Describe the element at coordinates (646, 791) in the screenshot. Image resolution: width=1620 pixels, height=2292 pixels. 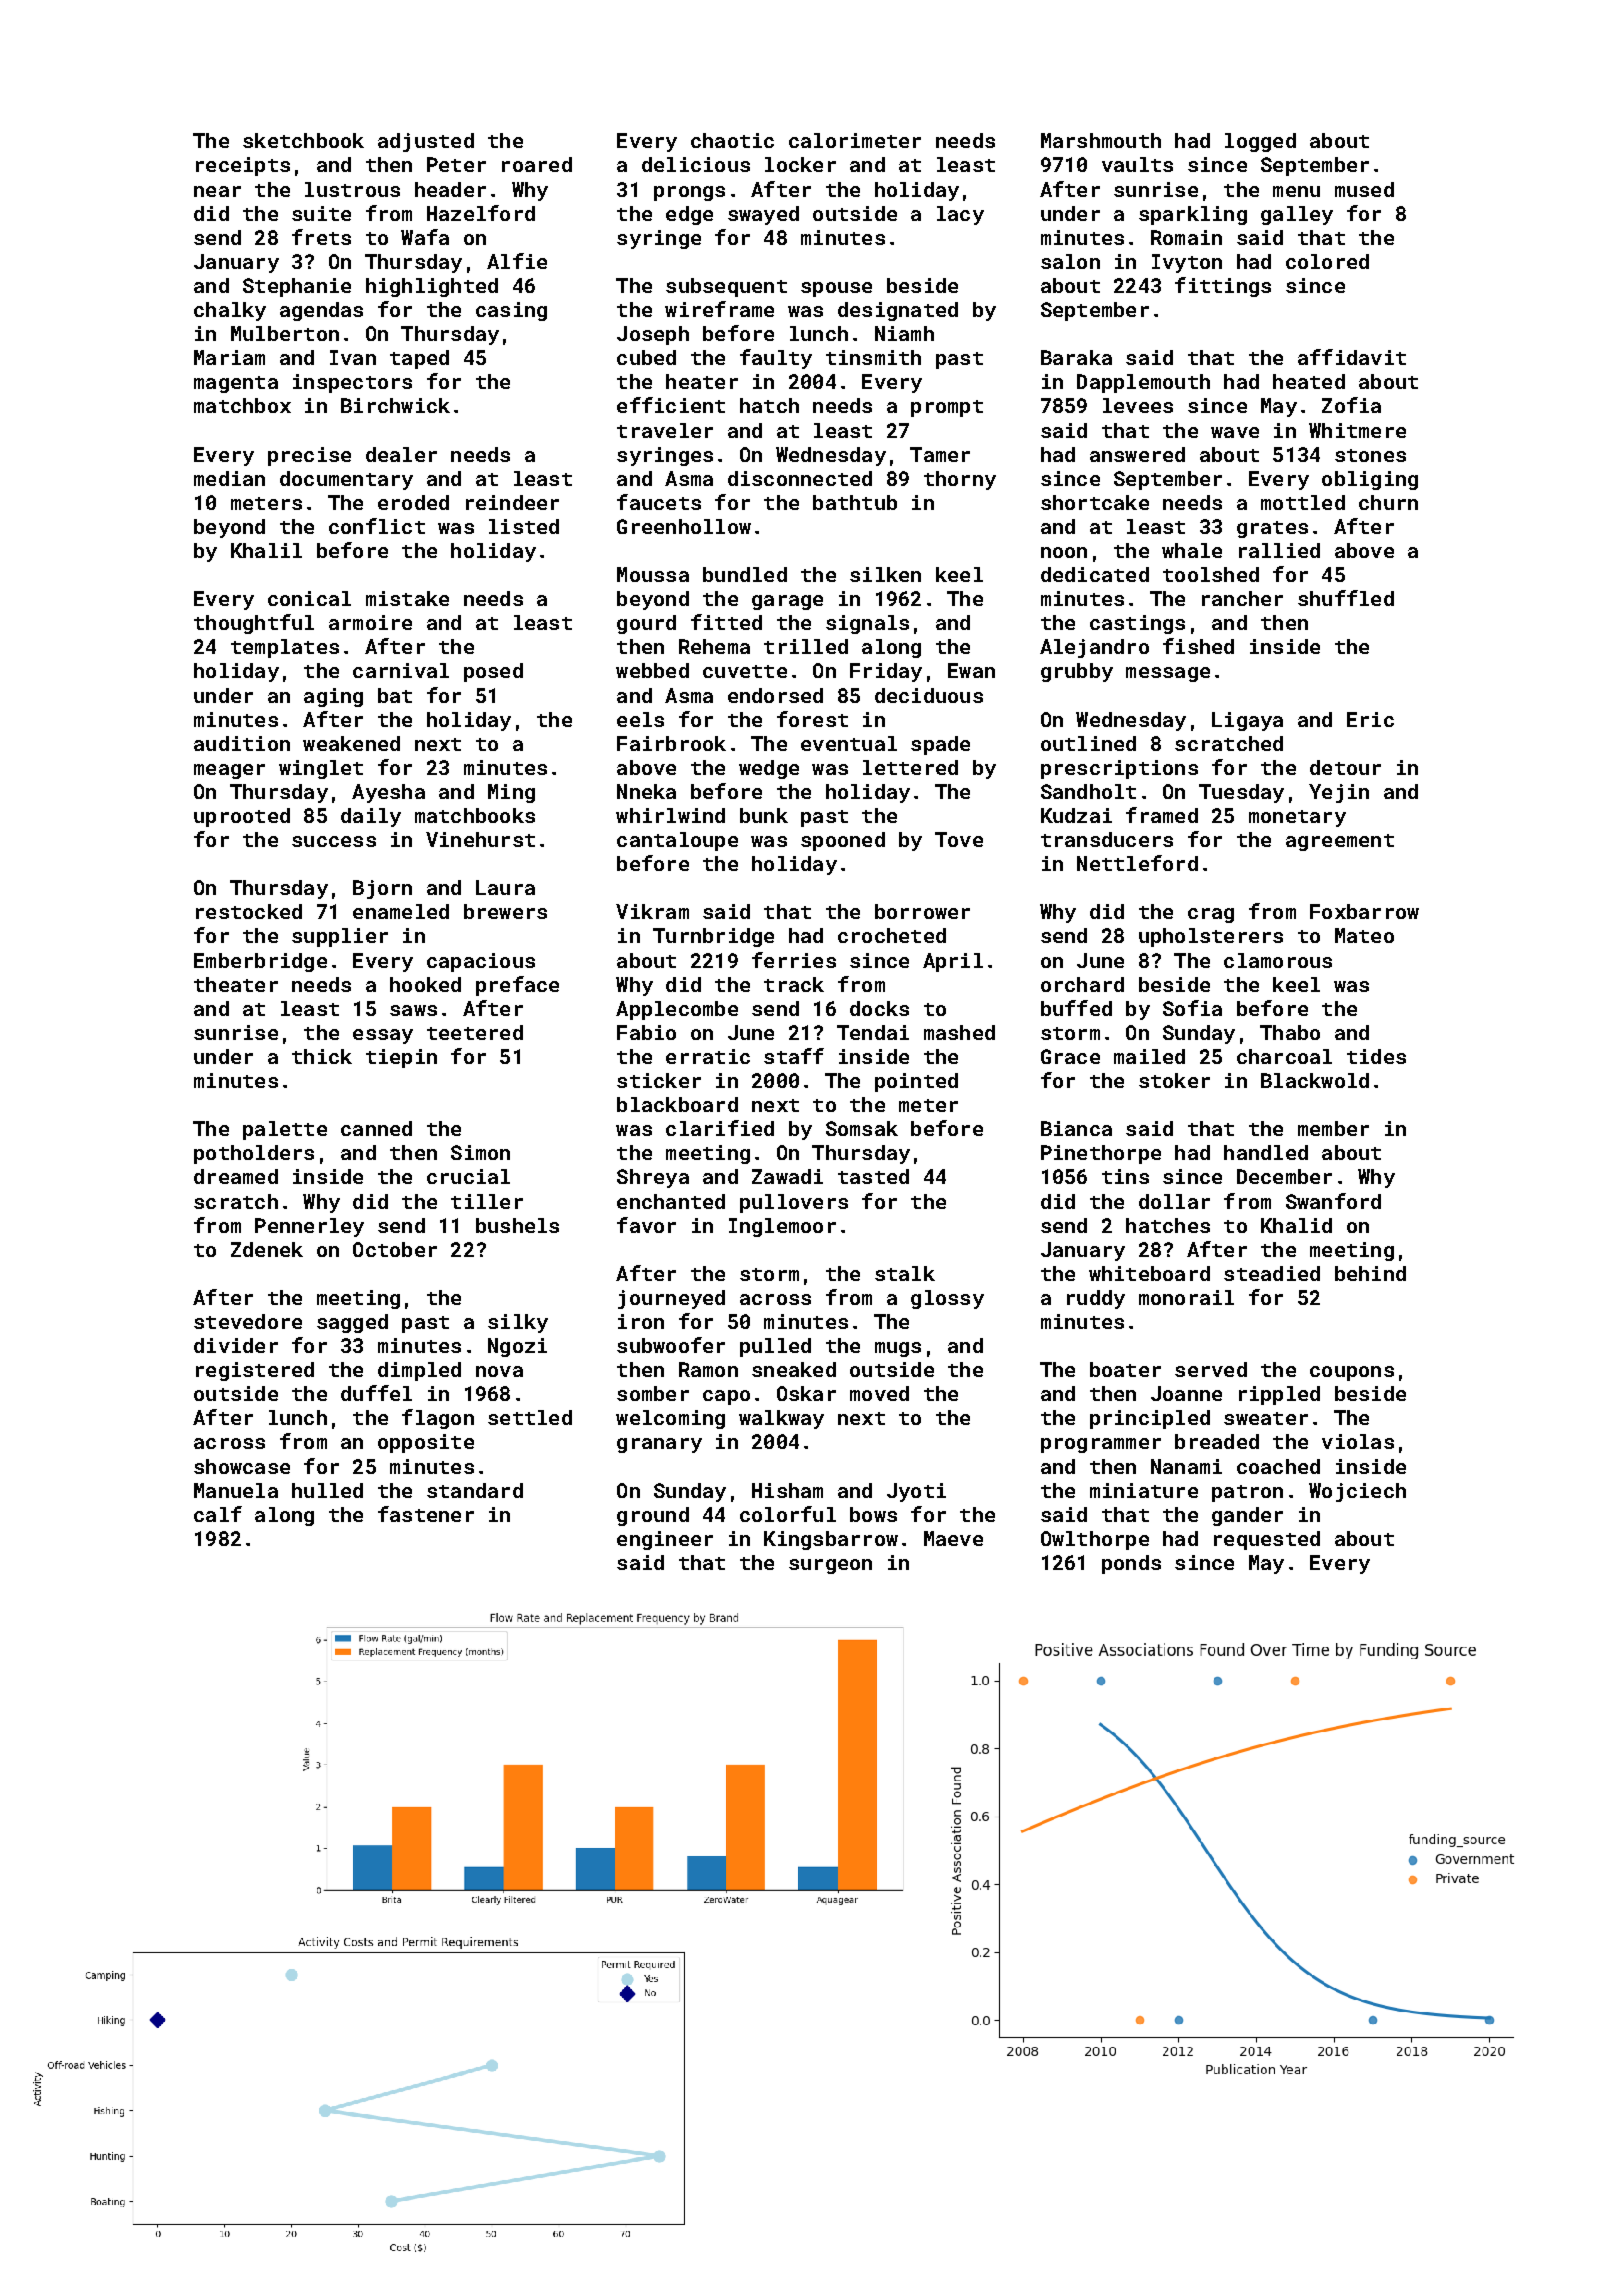
I see `Nneka` at that location.
